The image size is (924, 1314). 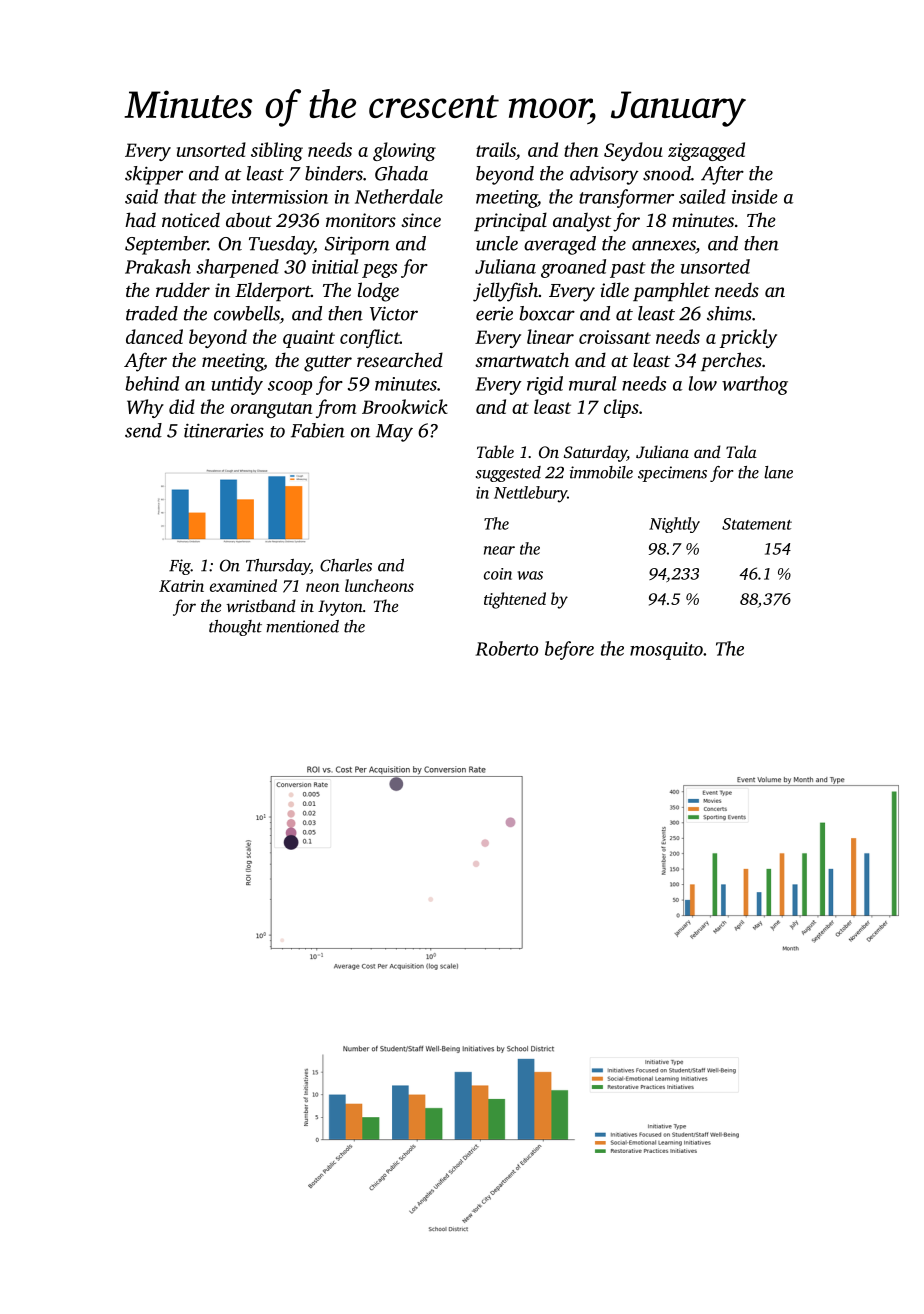 What do you see at coordinates (757, 524) in the screenshot?
I see `Statement` at bounding box center [757, 524].
